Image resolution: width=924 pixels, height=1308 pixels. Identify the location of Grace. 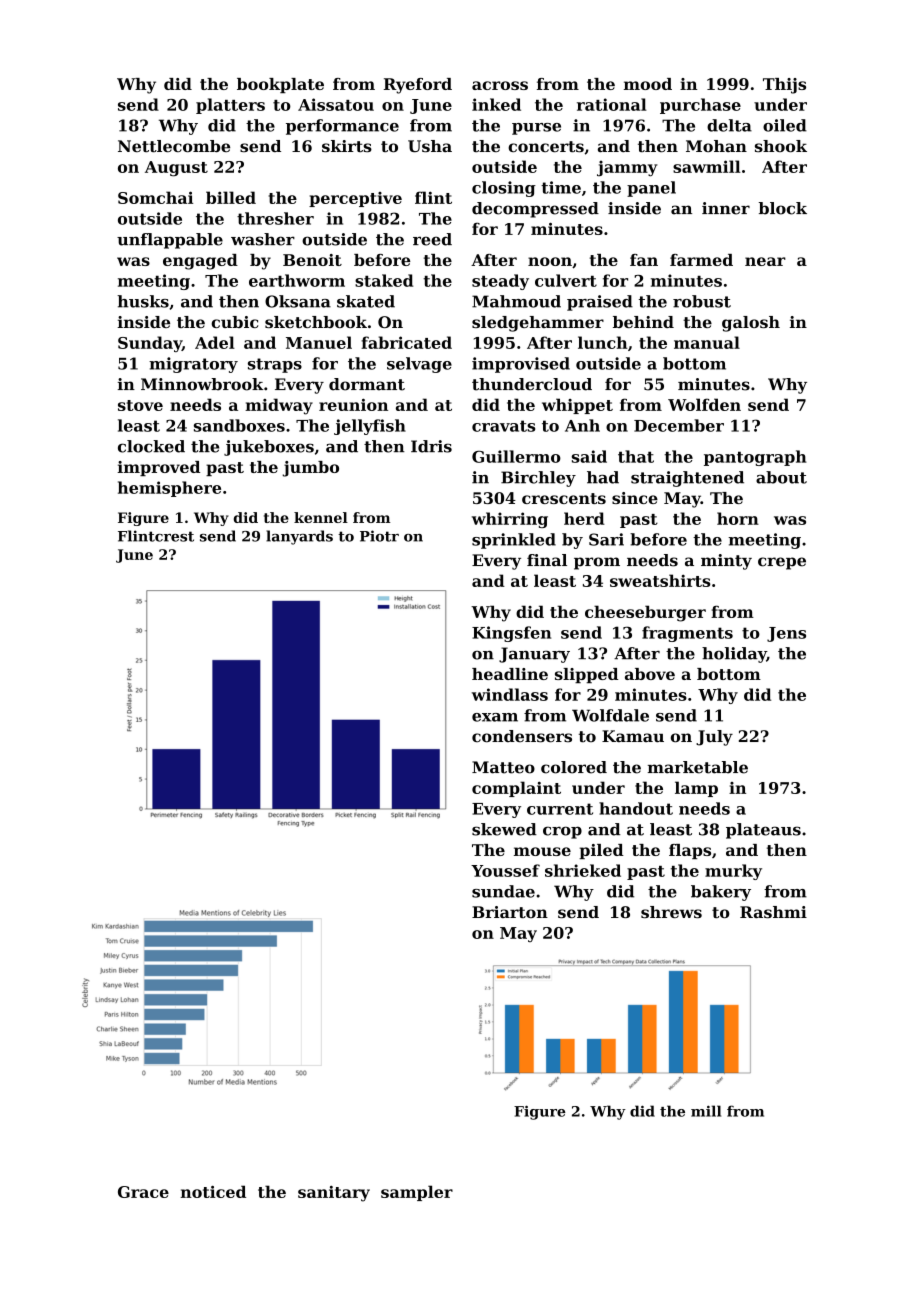
(143, 1192).
